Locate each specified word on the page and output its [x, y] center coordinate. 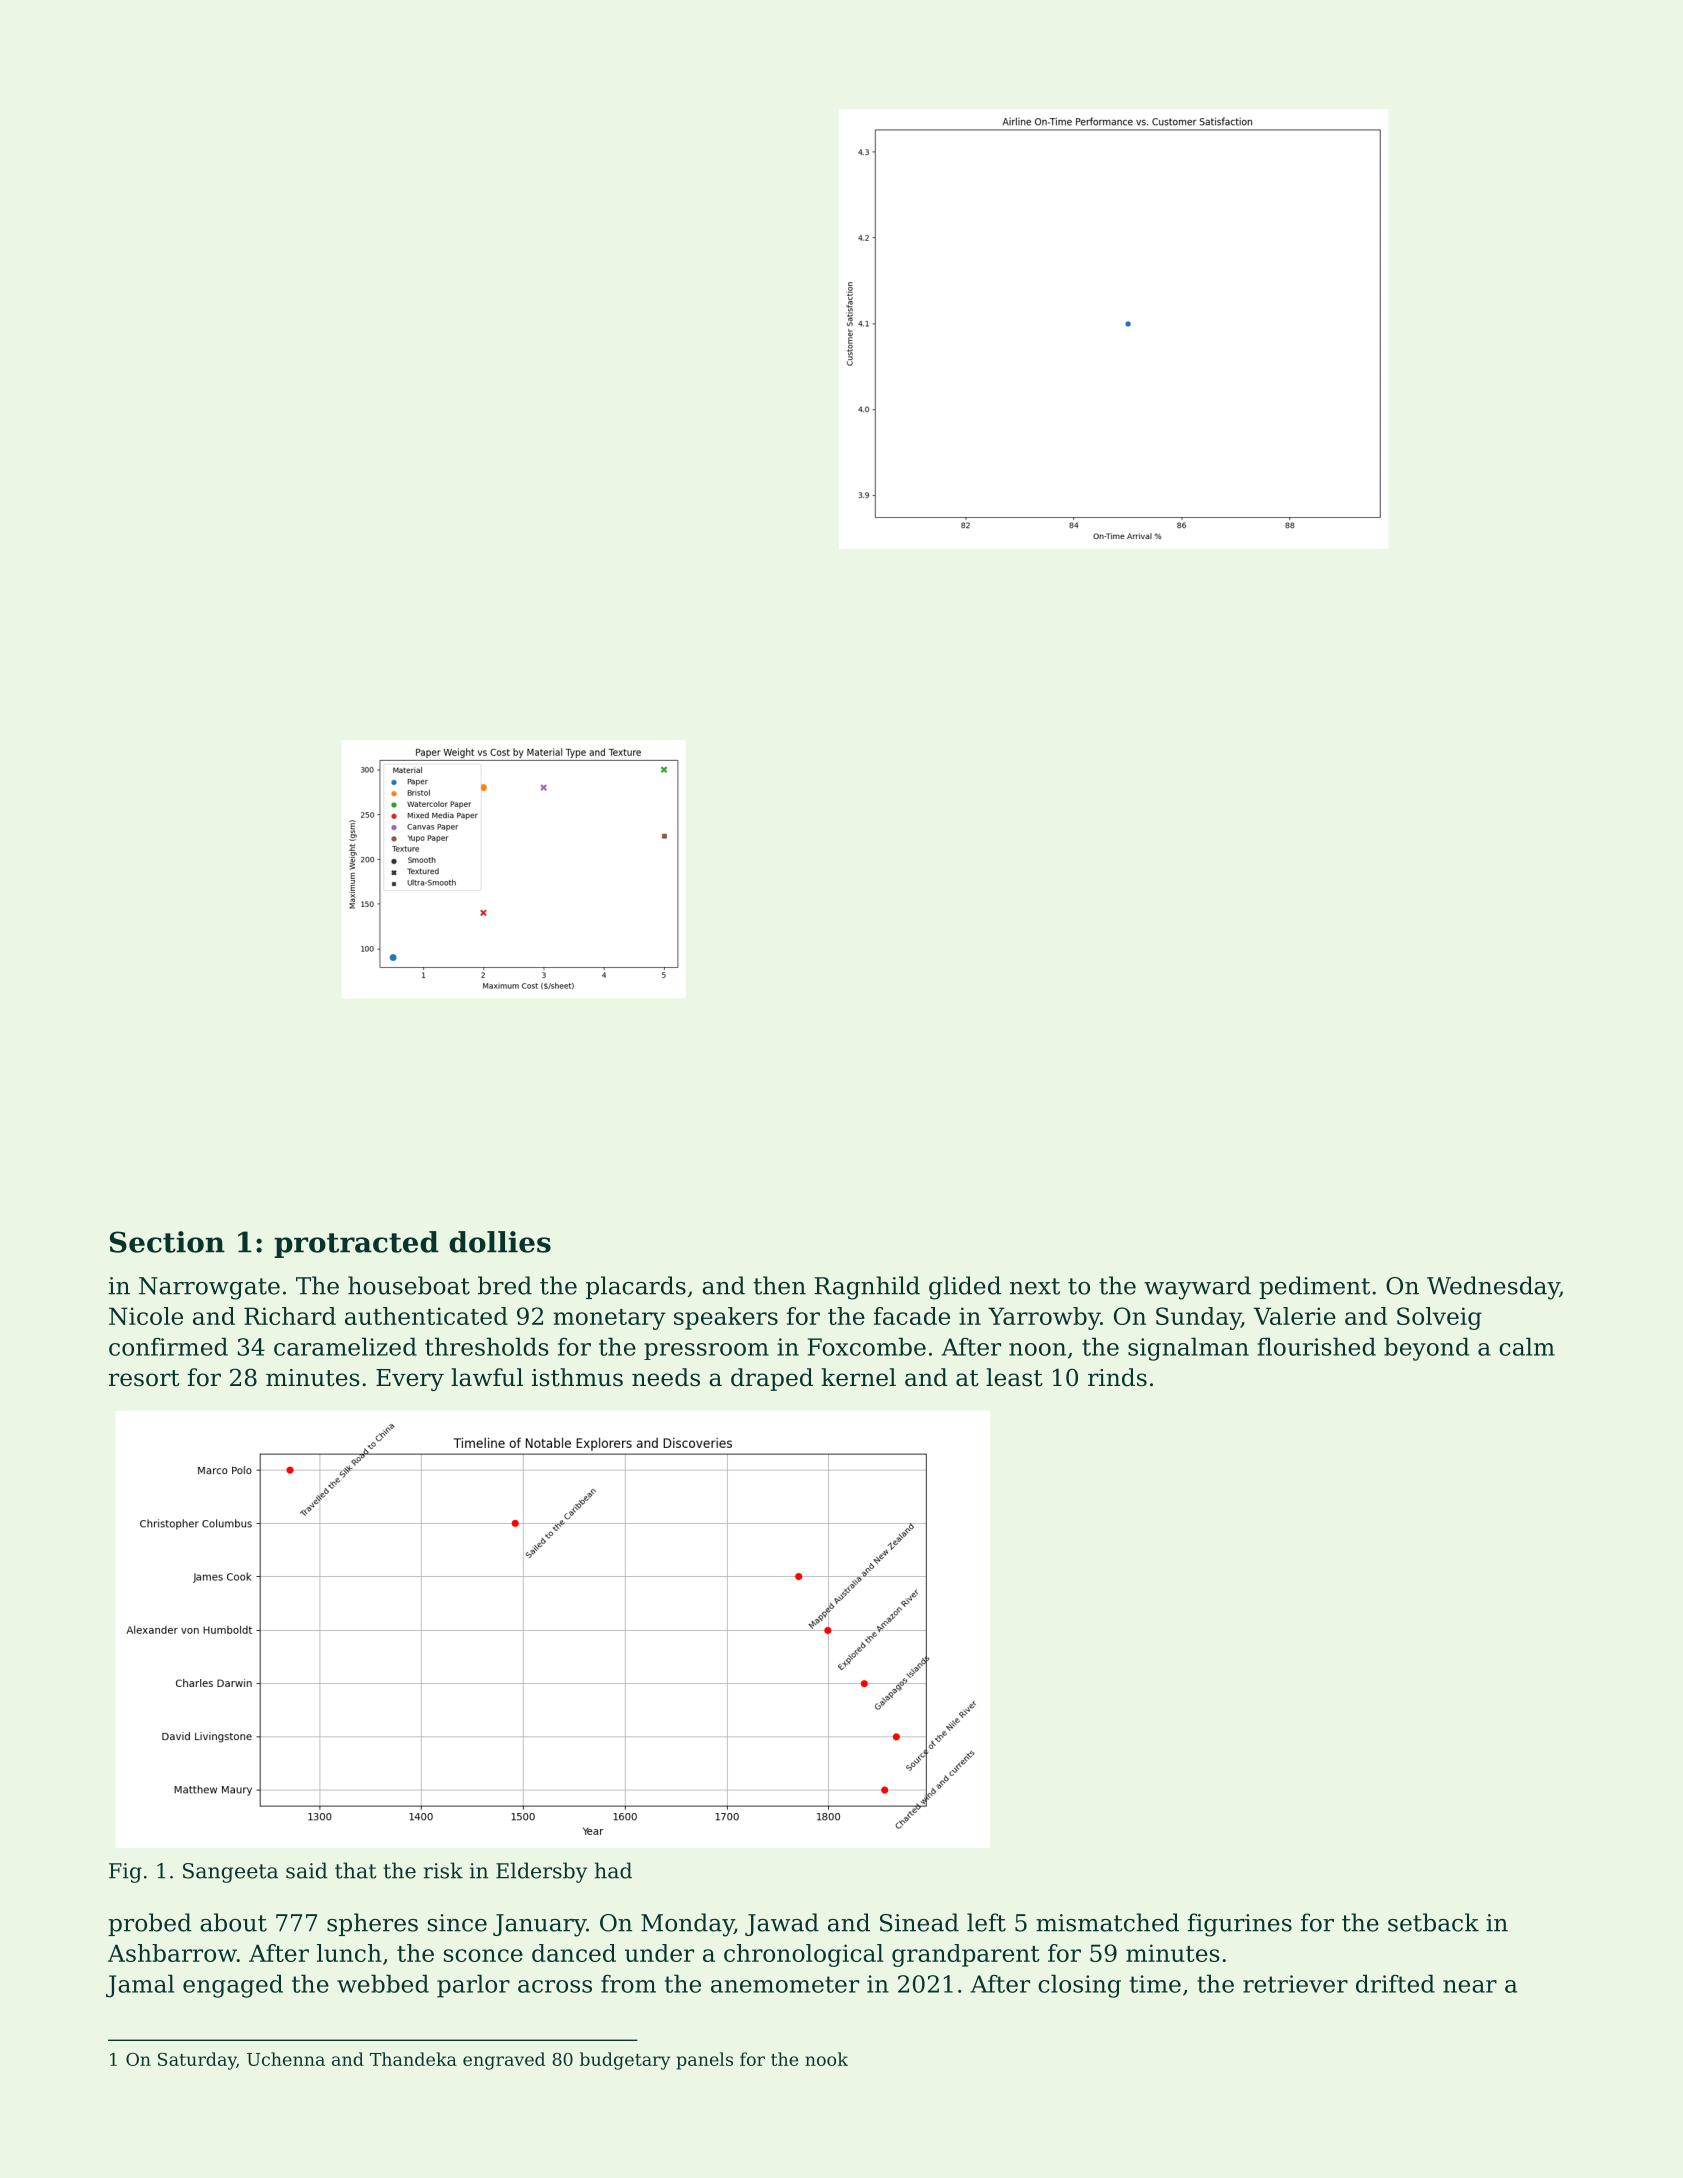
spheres [372, 1924]
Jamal [140, 1986]
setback [1433, 1922]
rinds [1117, 1377]
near [1470, 1986]
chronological [803, 1955]
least [1014, 1377]
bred [505, 1285]
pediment [1314, 1287]
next [1035, 1286]
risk [443, 1870]
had [613, 1870]
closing [1079, 1986]
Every [410, 1380]
